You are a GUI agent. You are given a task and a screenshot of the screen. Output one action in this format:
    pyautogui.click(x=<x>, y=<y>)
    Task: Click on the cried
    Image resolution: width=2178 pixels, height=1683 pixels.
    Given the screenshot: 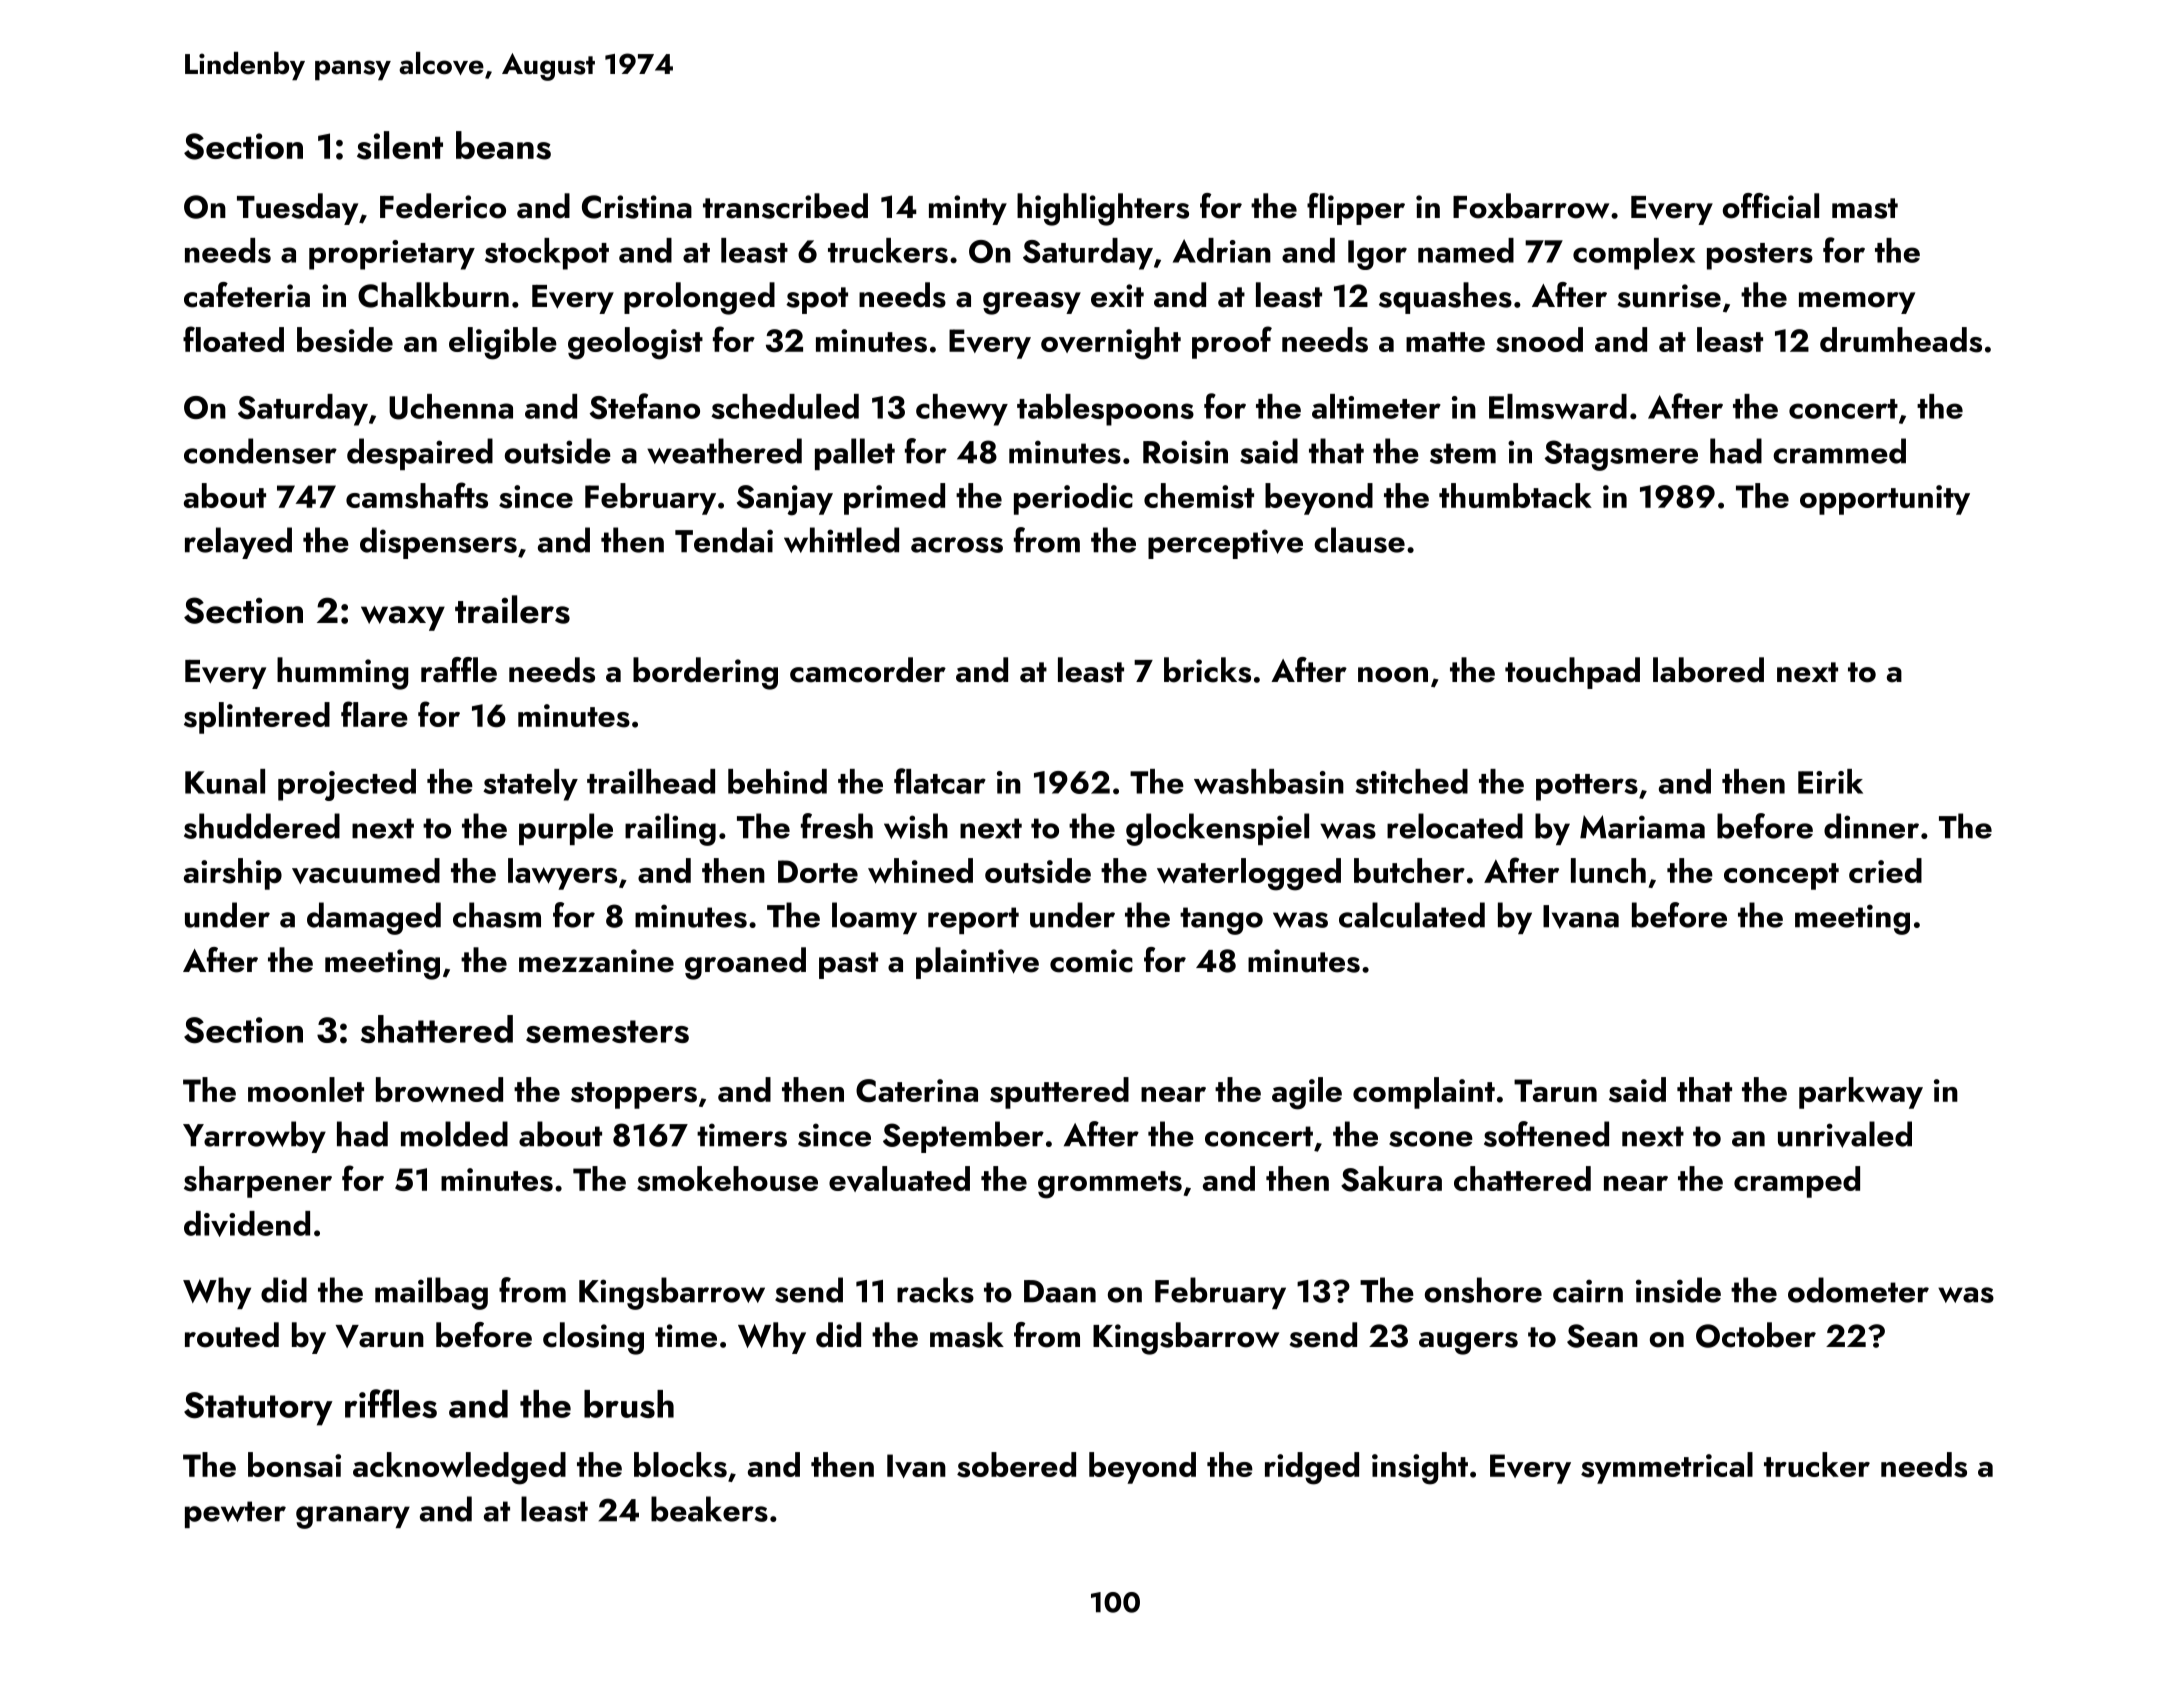 What is the action you would take?
    pyautogui.click(x=1885, y=870)
